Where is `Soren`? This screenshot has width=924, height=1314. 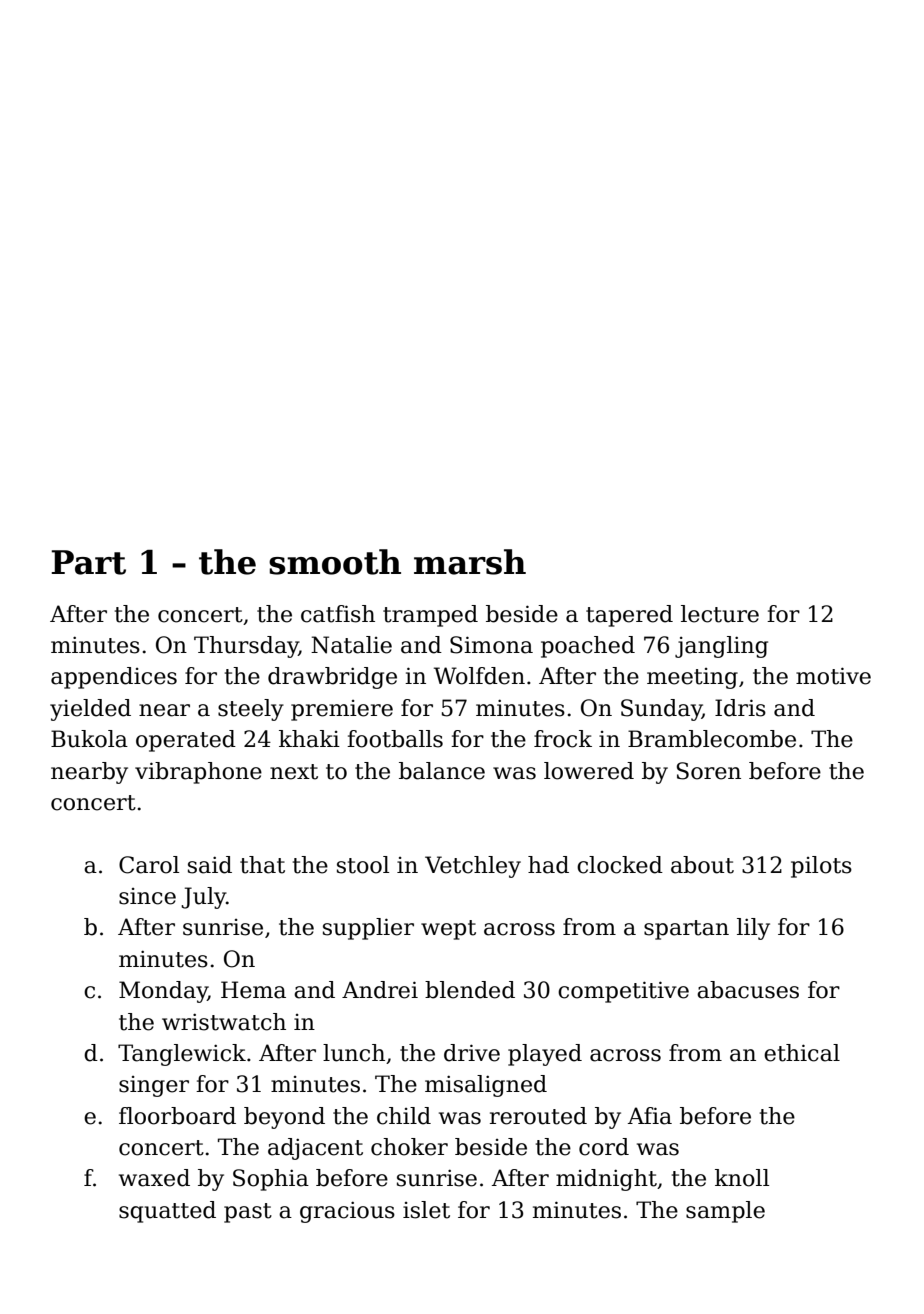
Soren is located at coordinates (709, 771).
